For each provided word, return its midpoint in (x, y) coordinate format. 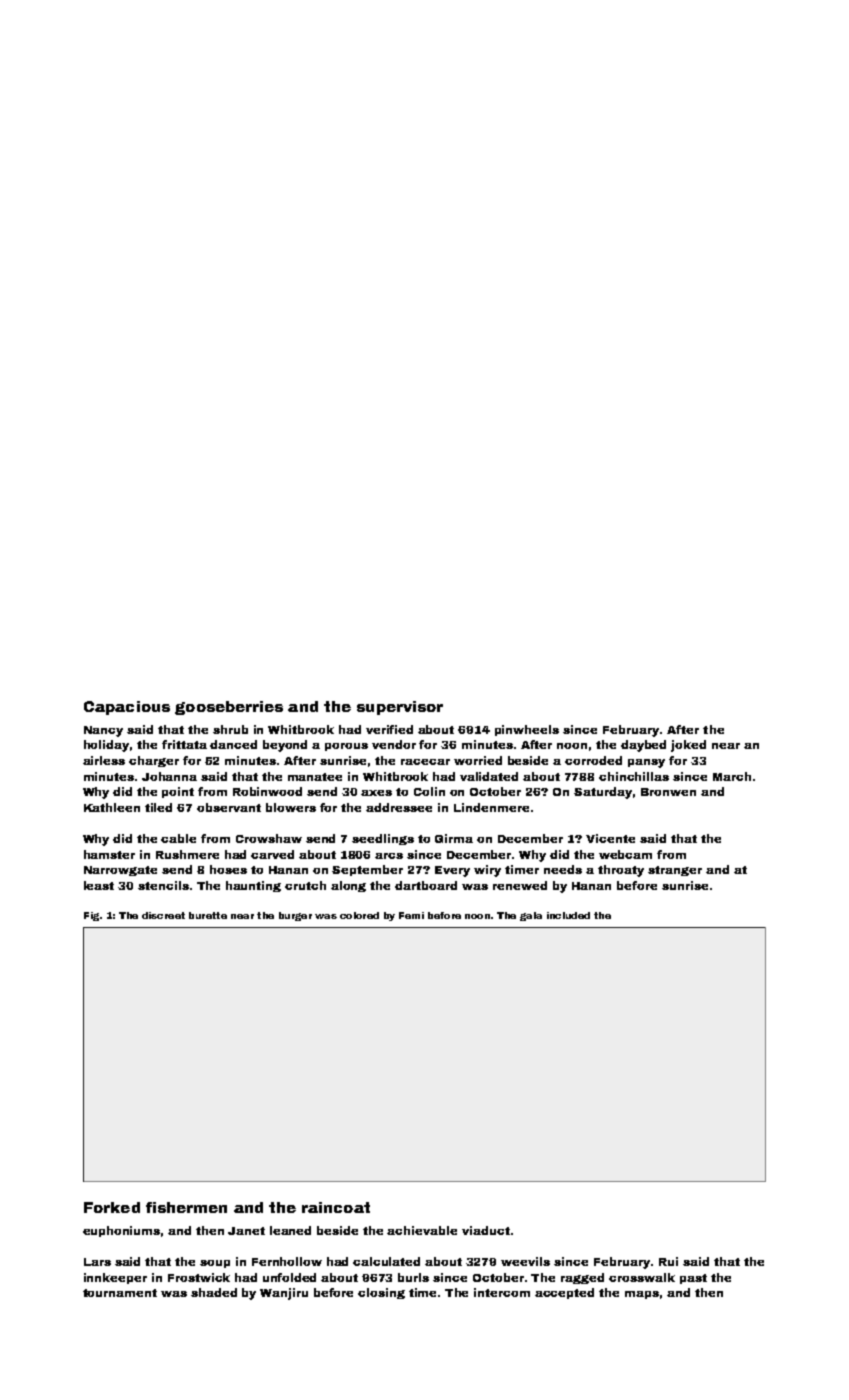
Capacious (127, 708)
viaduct (486, 1230)
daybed (643, 746)
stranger (675, 871)
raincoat (336, 1207)
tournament (120, 1293)
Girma (454, 838)
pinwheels (527, 730)
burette (208, 915)
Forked (112, 1207)
